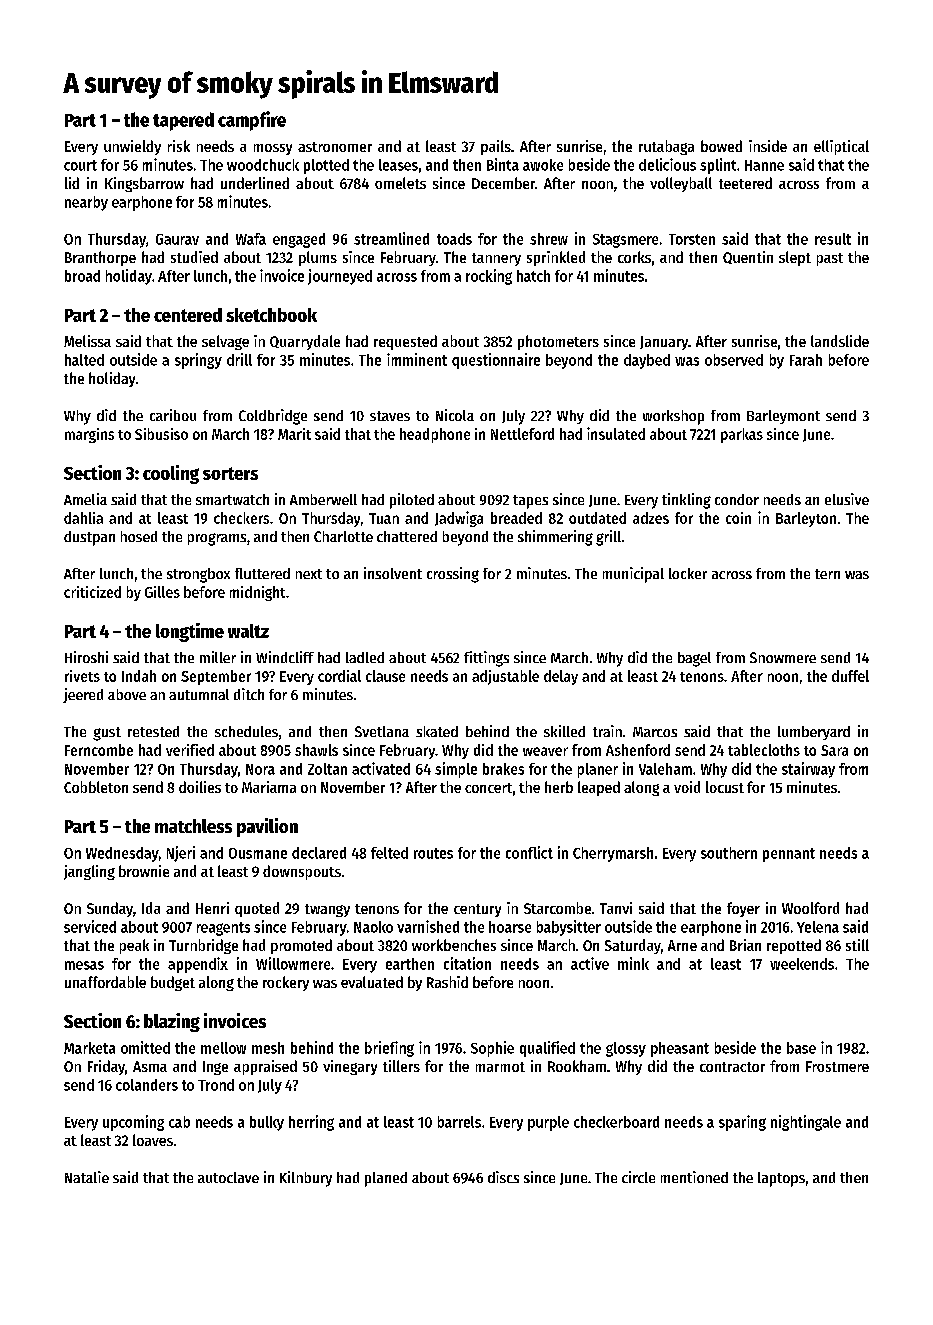 The image size is (933, 1325). What do you see at coordinates (743, 909) in the document?
I see `foyer` at bounding box center [743, 909].
